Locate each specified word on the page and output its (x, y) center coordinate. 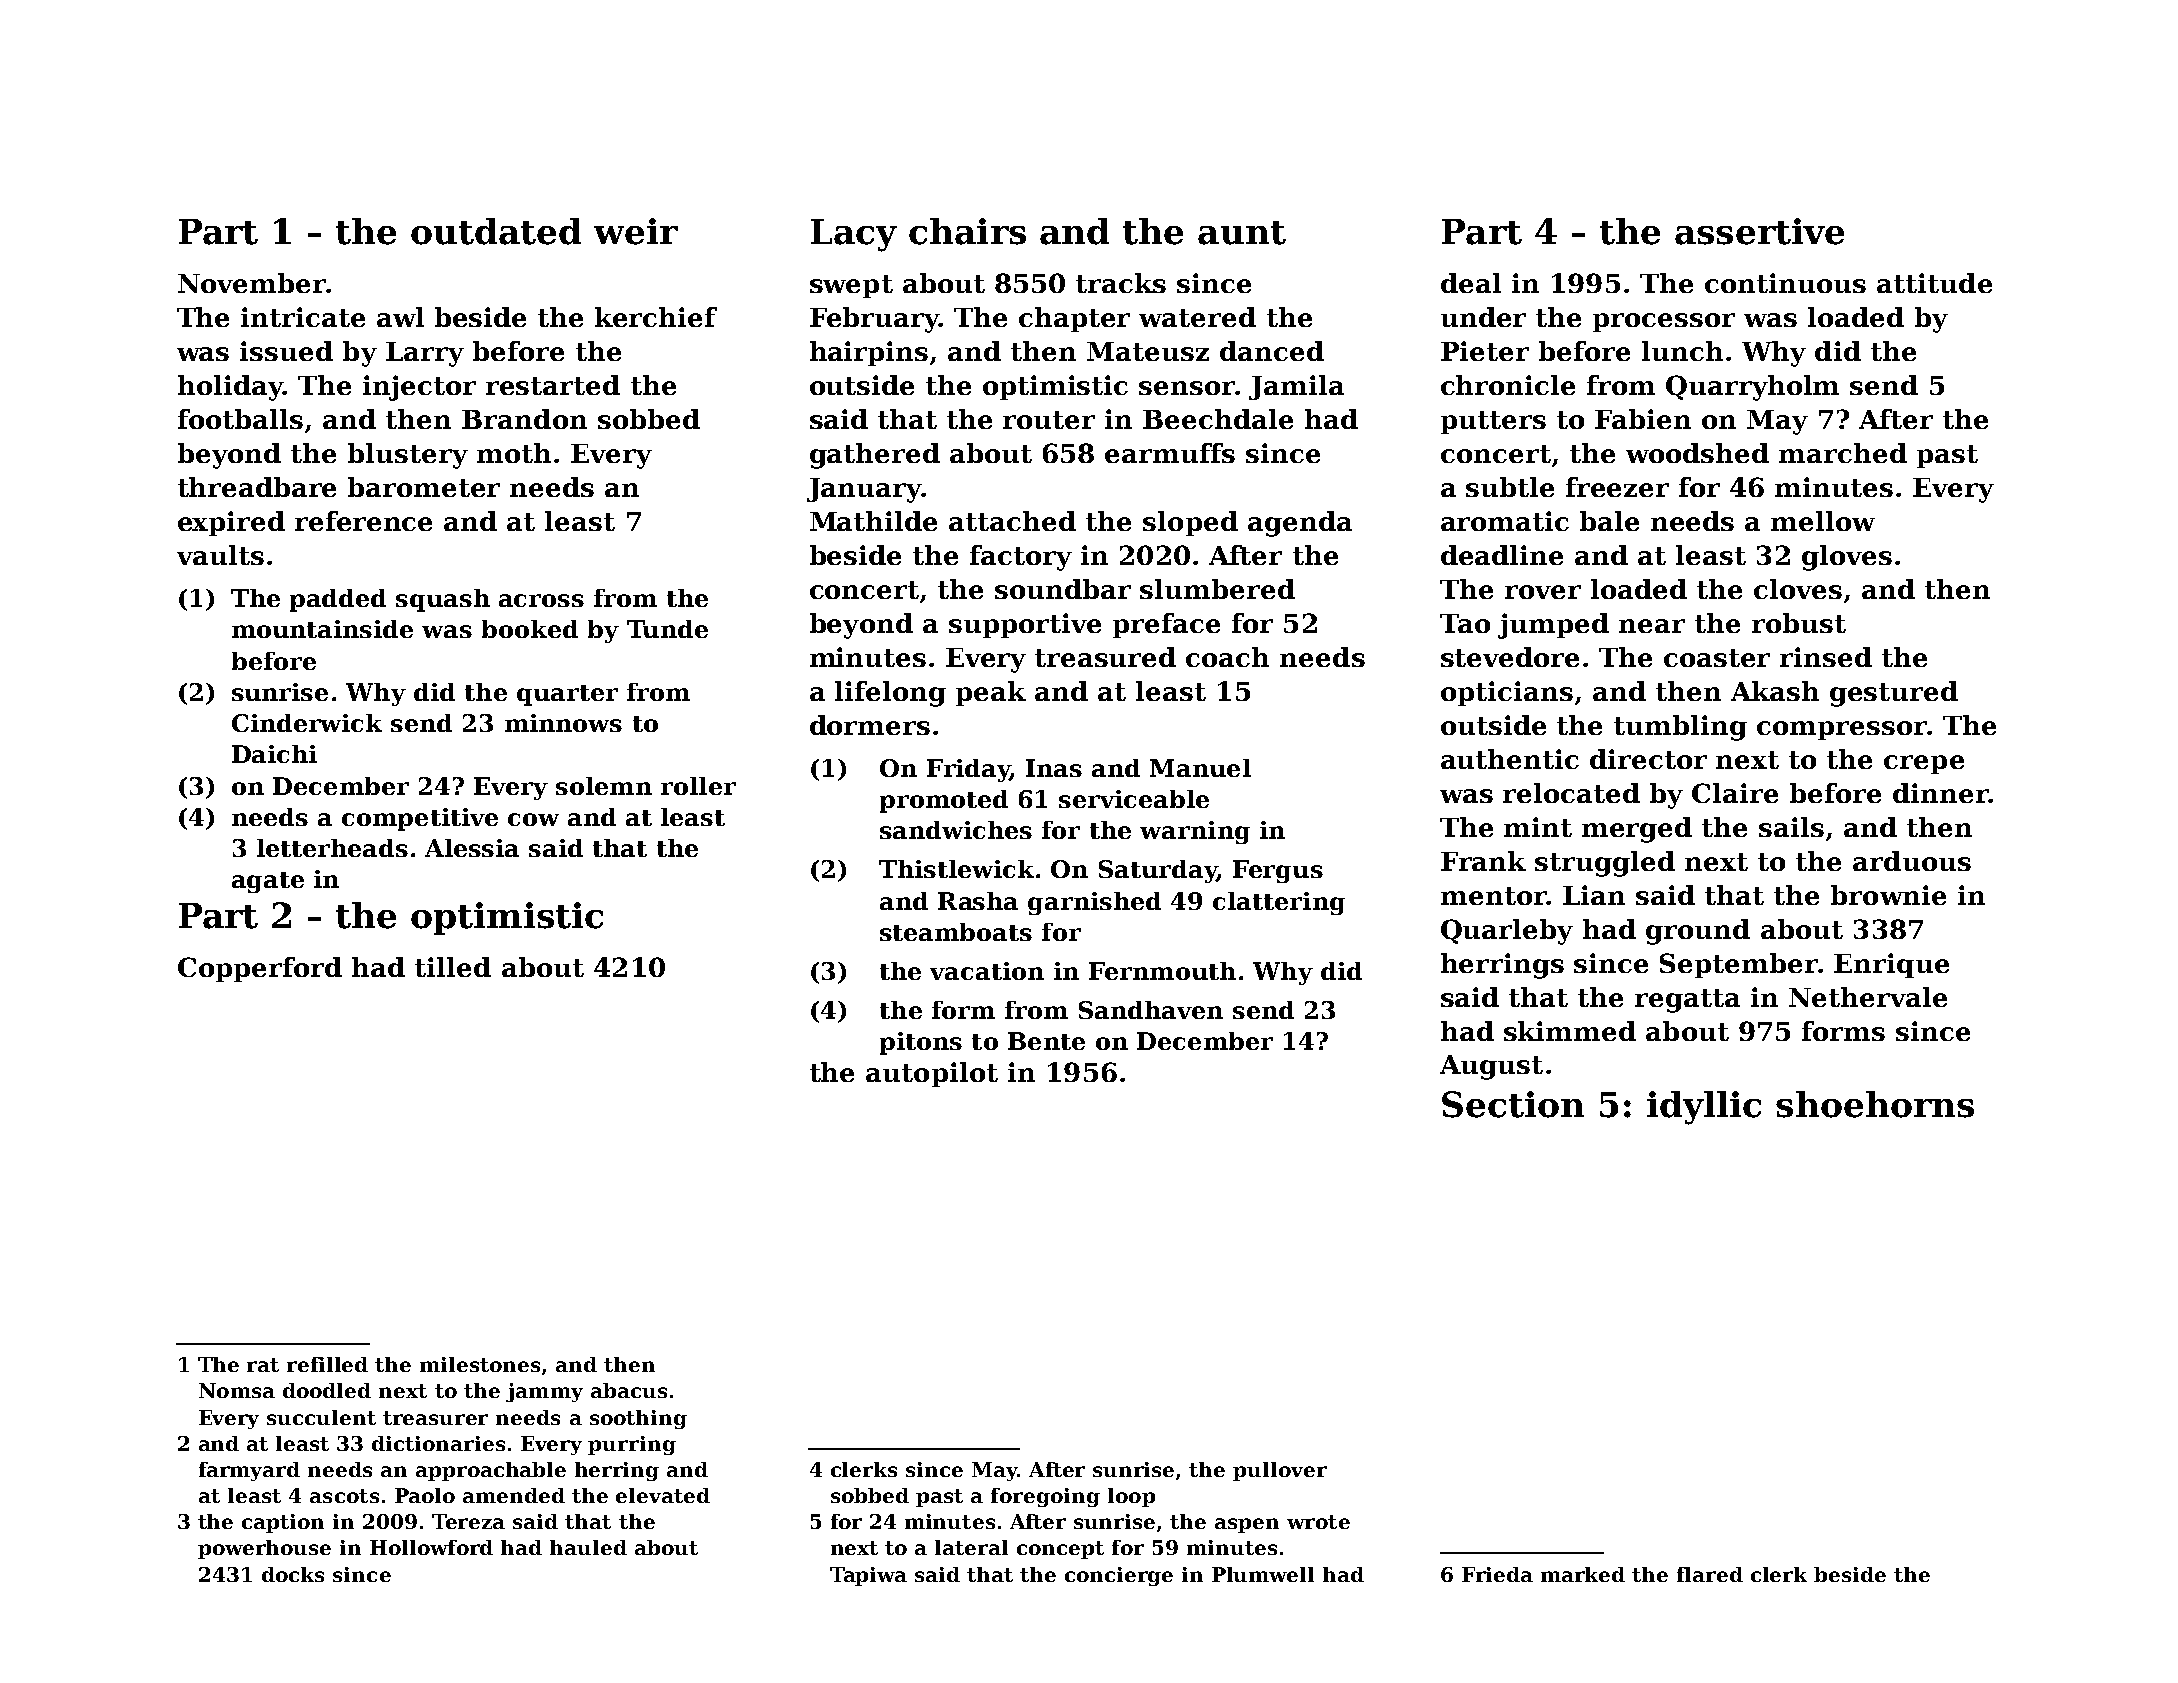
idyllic (1704, 1108)
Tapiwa (868, 1576)
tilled (453, 967)
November (252, 283)
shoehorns (1875, 1104)
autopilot (932, 1074)
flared (1710, 1574)
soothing (638, 1419)
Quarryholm (1752, 388)
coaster (1717, 658)
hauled (588, 1547)
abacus (629, 1390)
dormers (870, 725)
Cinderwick (307, 723)
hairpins (869, 353)
